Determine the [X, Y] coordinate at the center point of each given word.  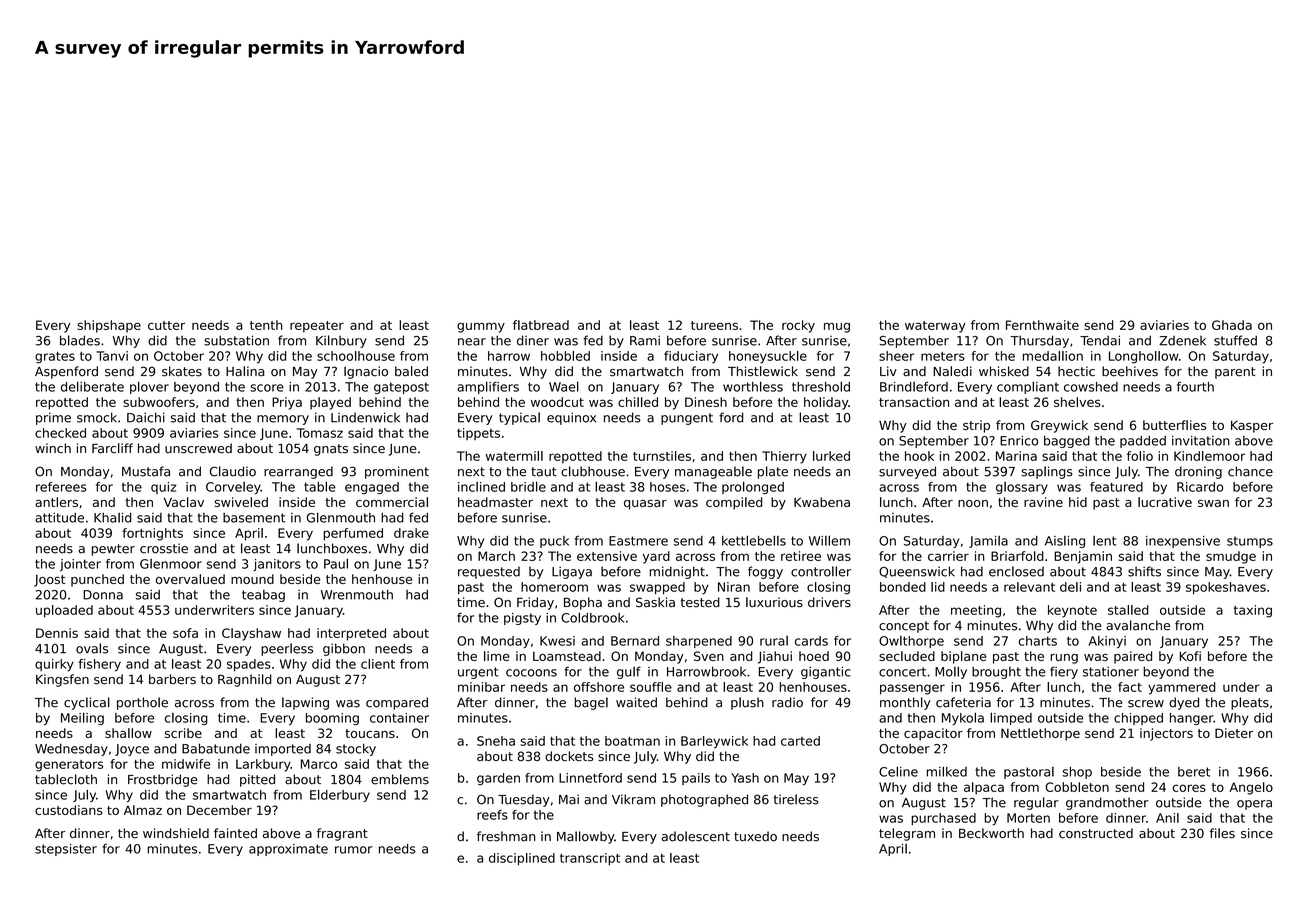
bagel [591, 703]
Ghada [1232, 325]
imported [283, 750]
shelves [1077, 402]
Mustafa [146, 471]
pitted [257, 780]
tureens [714, 325]
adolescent [696, 836]
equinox [571, 418]
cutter [166, 325]
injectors [1166, 734]
